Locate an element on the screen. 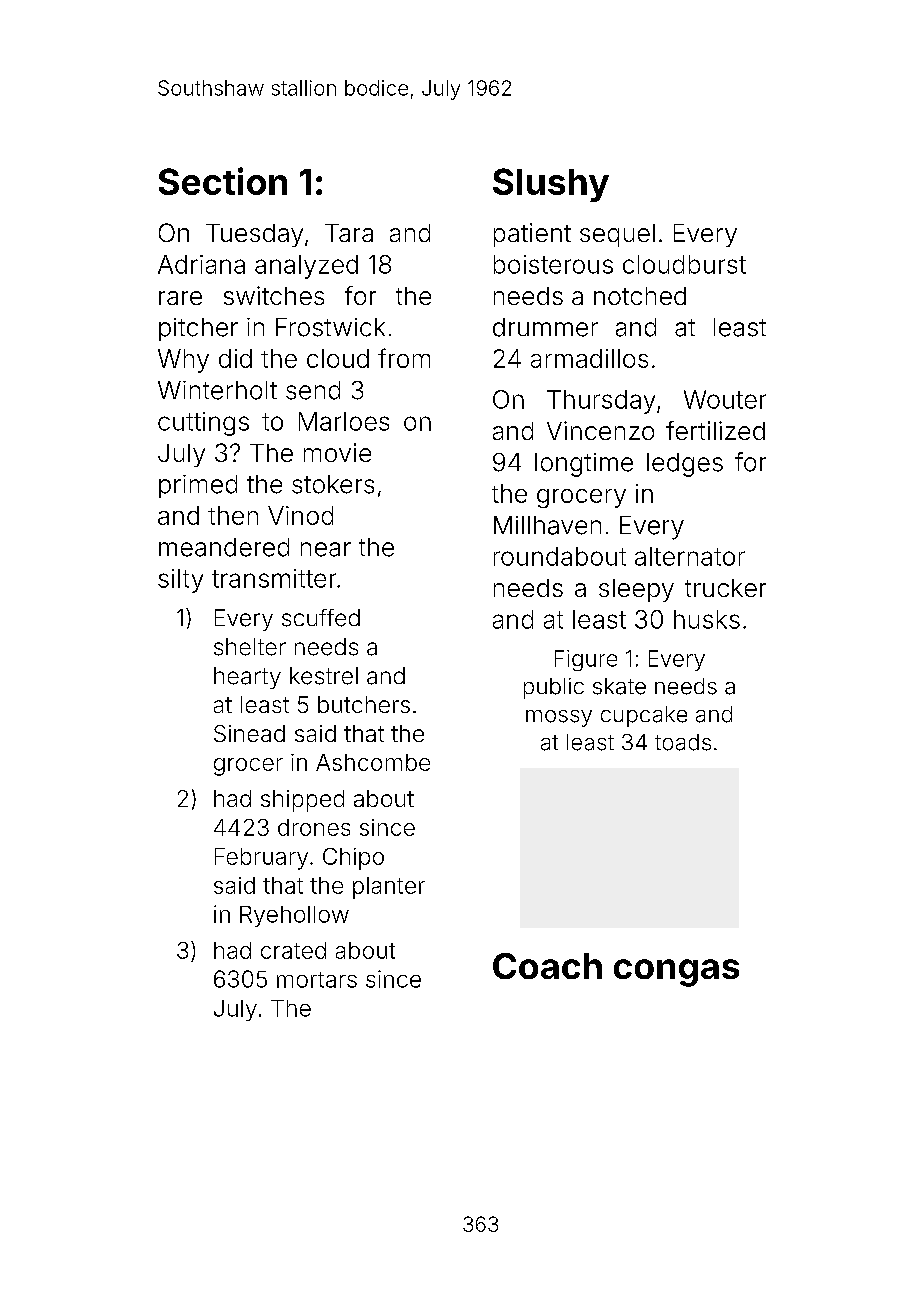 The height and width of the screenshot is (1311, 924). Marloes is located at coordinates (344, 421).
